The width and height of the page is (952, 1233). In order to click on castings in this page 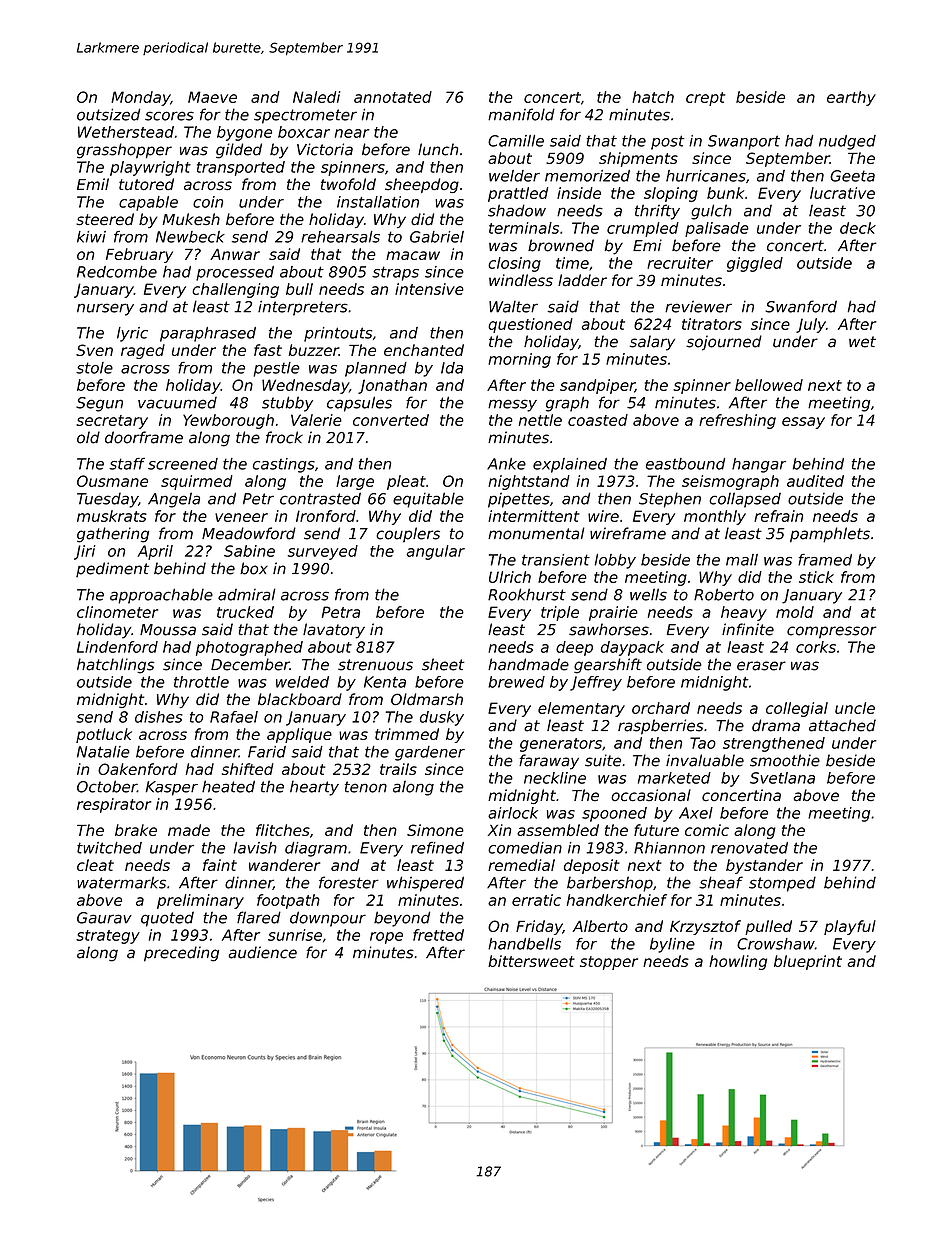, I will do `click(284, 465)`.
